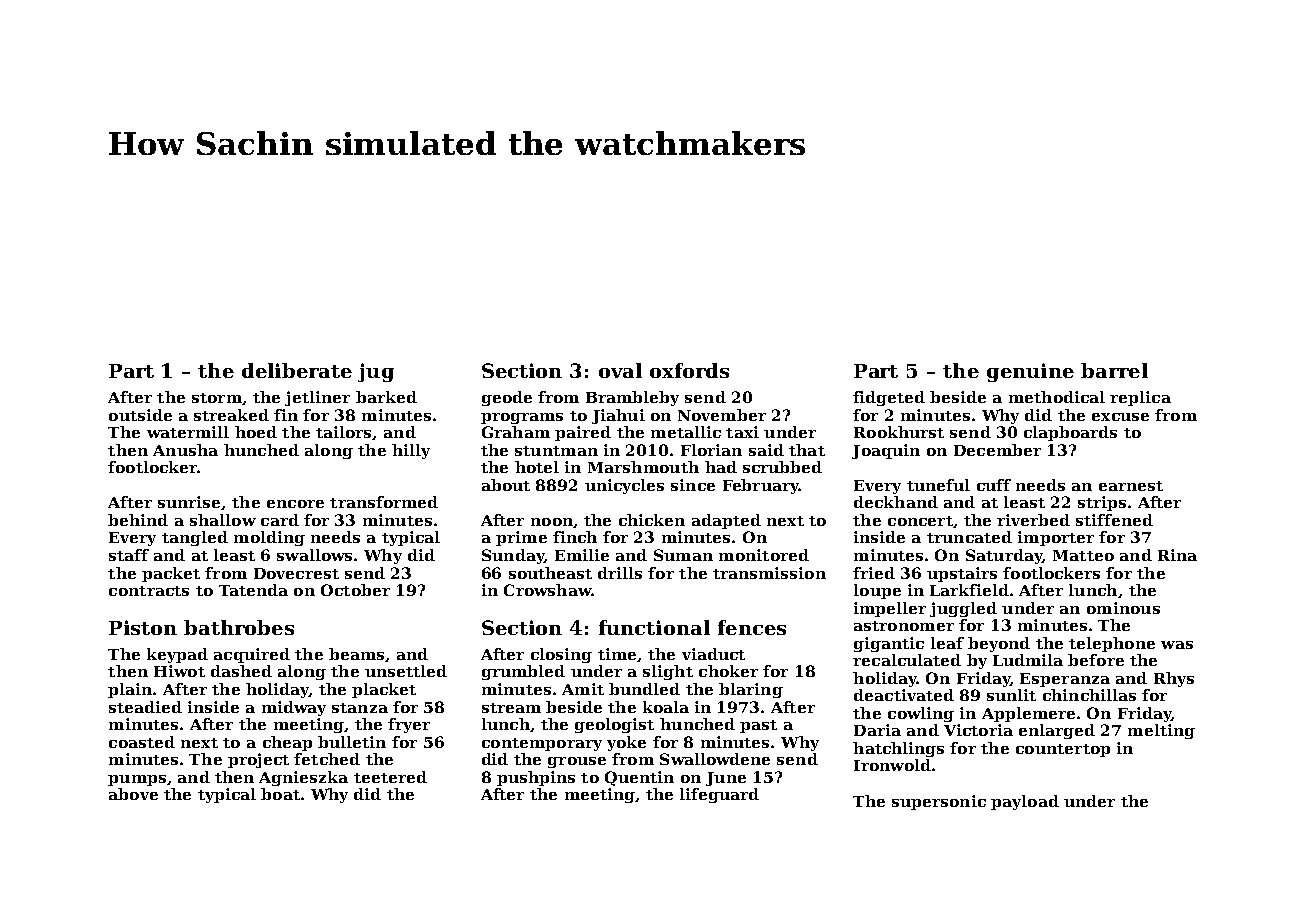  What do you see at coordinates (752, 627) in the image?
I see `fences` at bounding box center [752, 627].
